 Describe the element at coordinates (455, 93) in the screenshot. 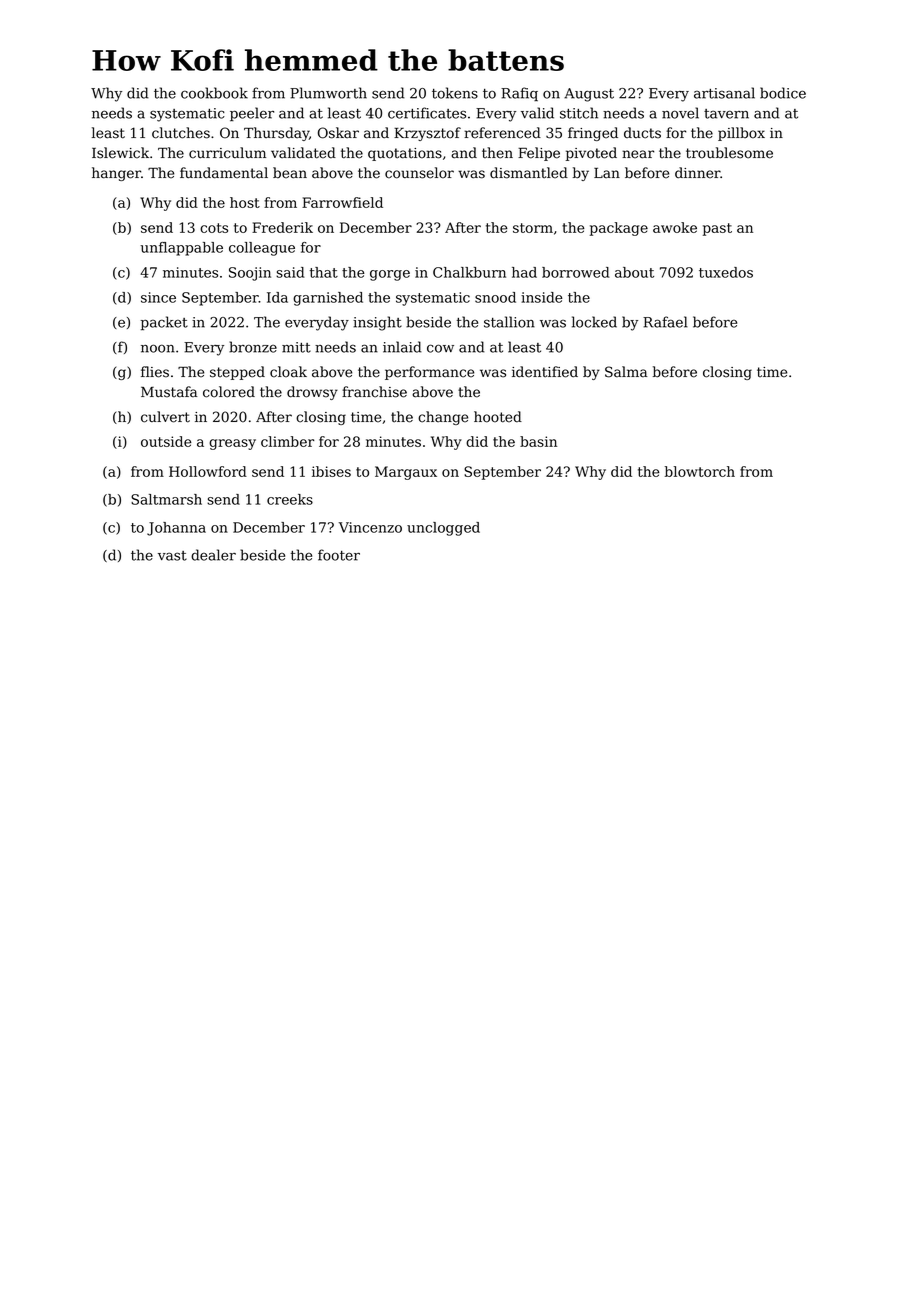

I see `tokens` at that location.
